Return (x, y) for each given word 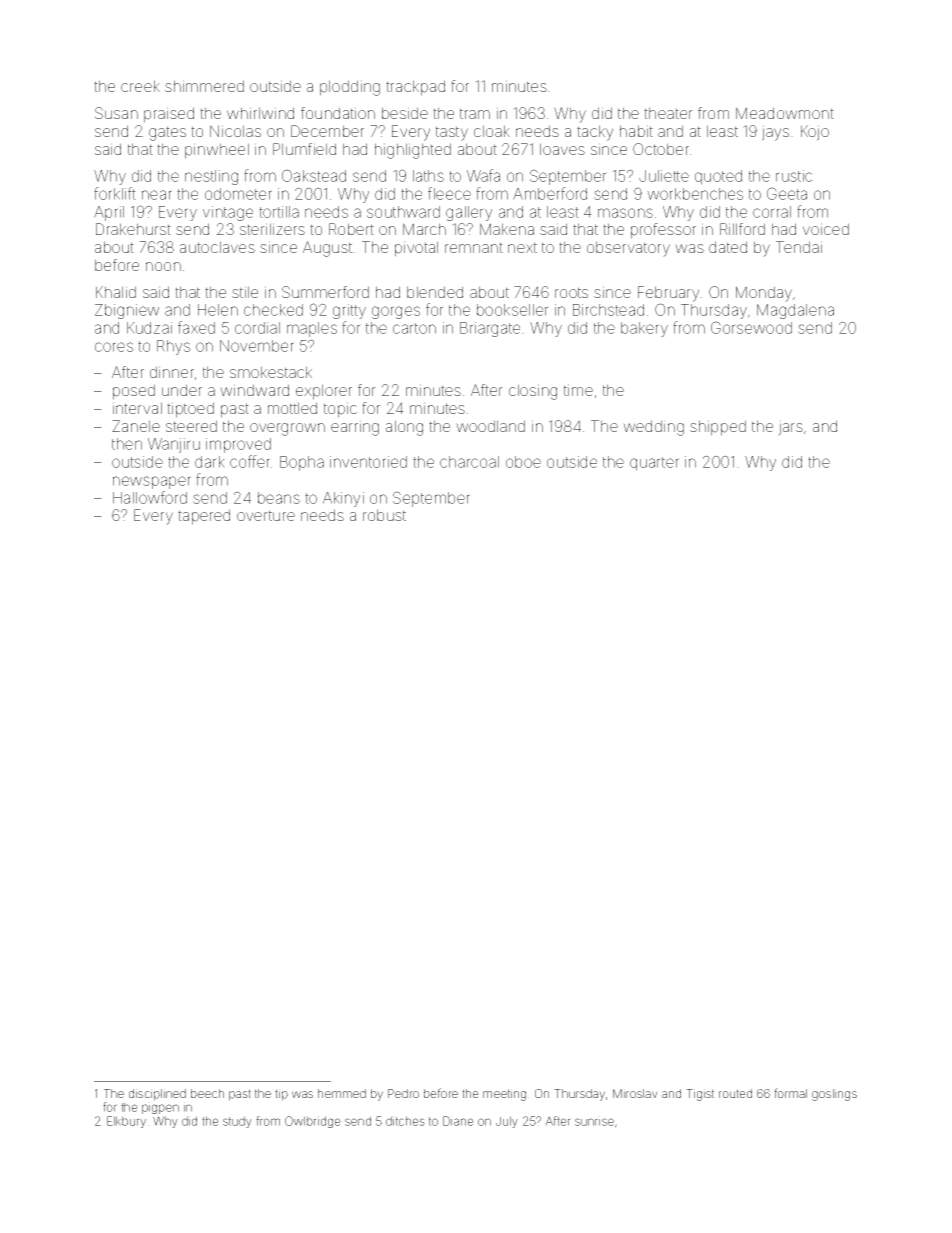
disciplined (157, 1095)
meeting (504, 1095)
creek (140, 86)
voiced (826, 229)
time (578, 390)
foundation (338, 113)
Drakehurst (133, 229)
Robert (351, 229)
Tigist (700, 1095)
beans (279, 498)
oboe (523, 462)
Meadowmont (785, 113)
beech (207, 1093)
